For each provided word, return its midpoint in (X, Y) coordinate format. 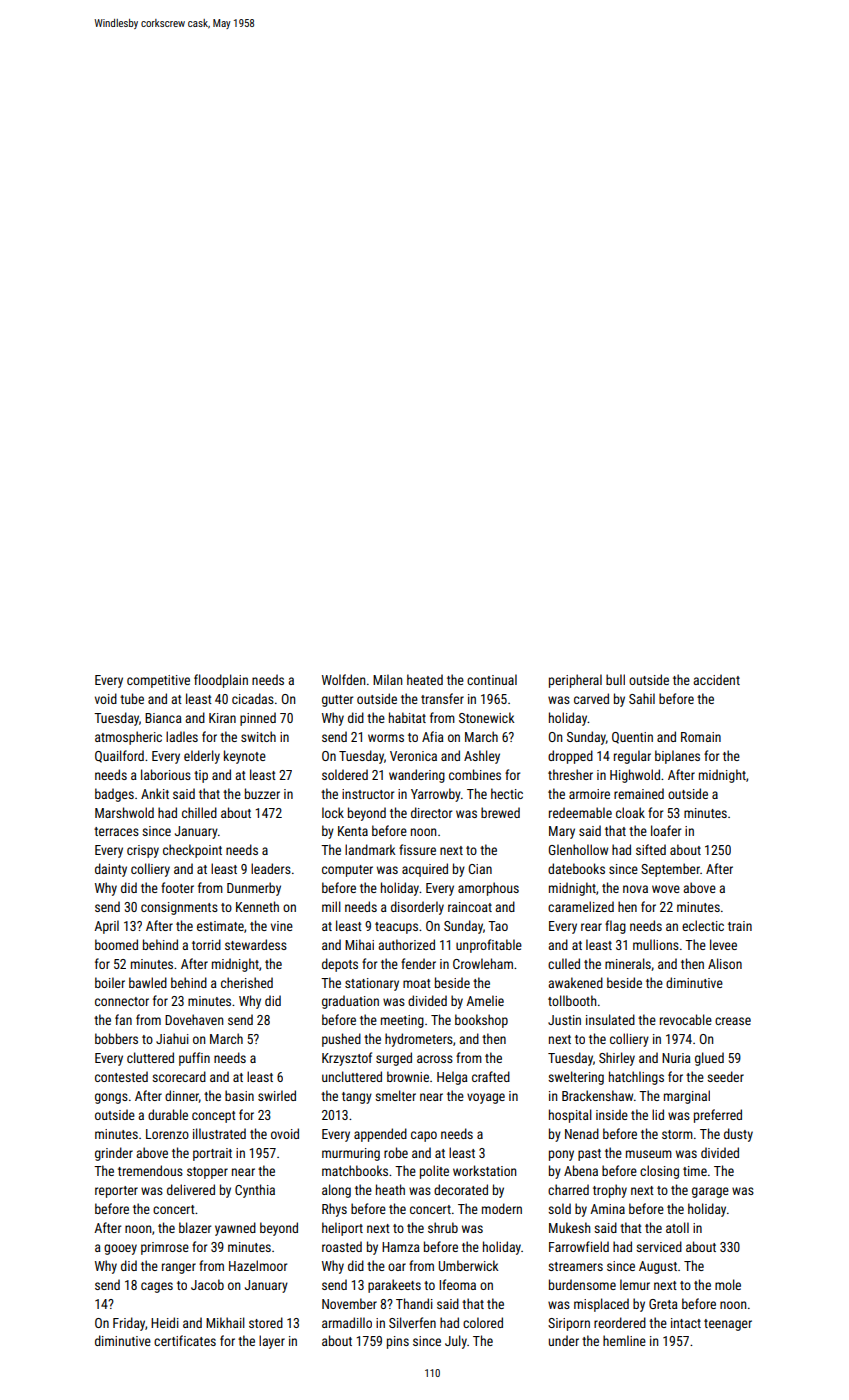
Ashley (482, 757)
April (106, 927)
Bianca (163, 718)
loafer (666, 830)
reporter (116, 1192)
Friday (129, 1324)
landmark (370, 849)
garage (710, 1192)
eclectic (703, 925)
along (336, 1191)
